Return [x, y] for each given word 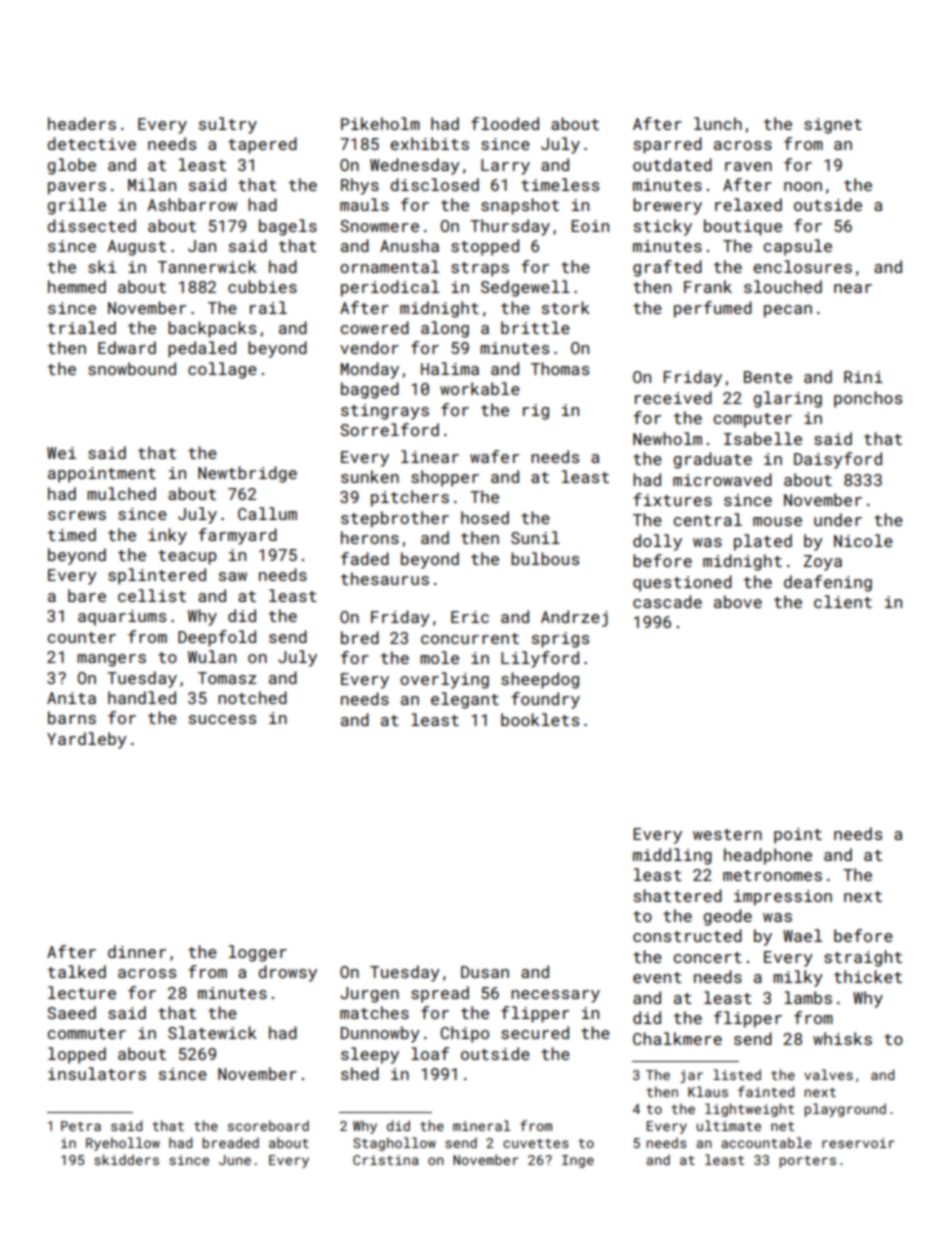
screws [77, 515]
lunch [718, 123]
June [235, 1160]
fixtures [672, 499]
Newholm [667, 438]
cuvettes [536, 1143]
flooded [505, 123]
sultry [228, 125]
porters [808, 1162]
